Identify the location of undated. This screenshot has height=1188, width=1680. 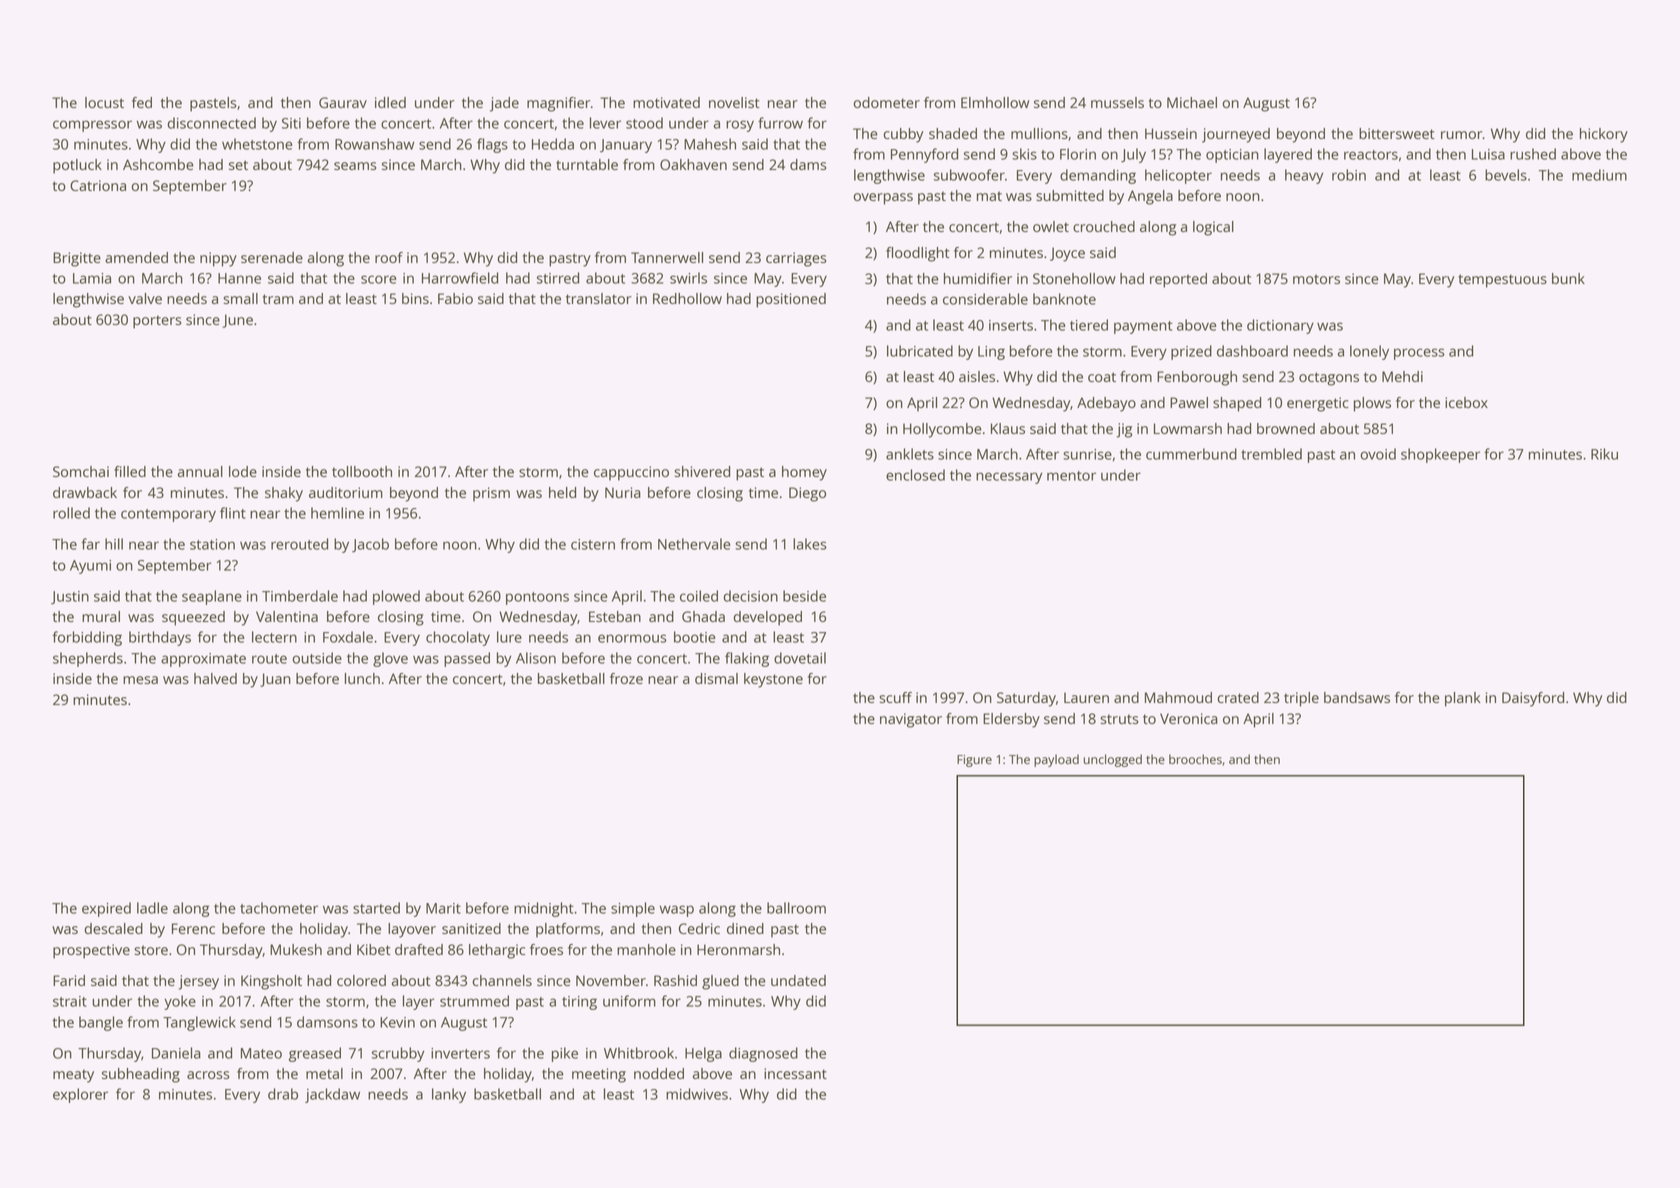
(798, 980).
